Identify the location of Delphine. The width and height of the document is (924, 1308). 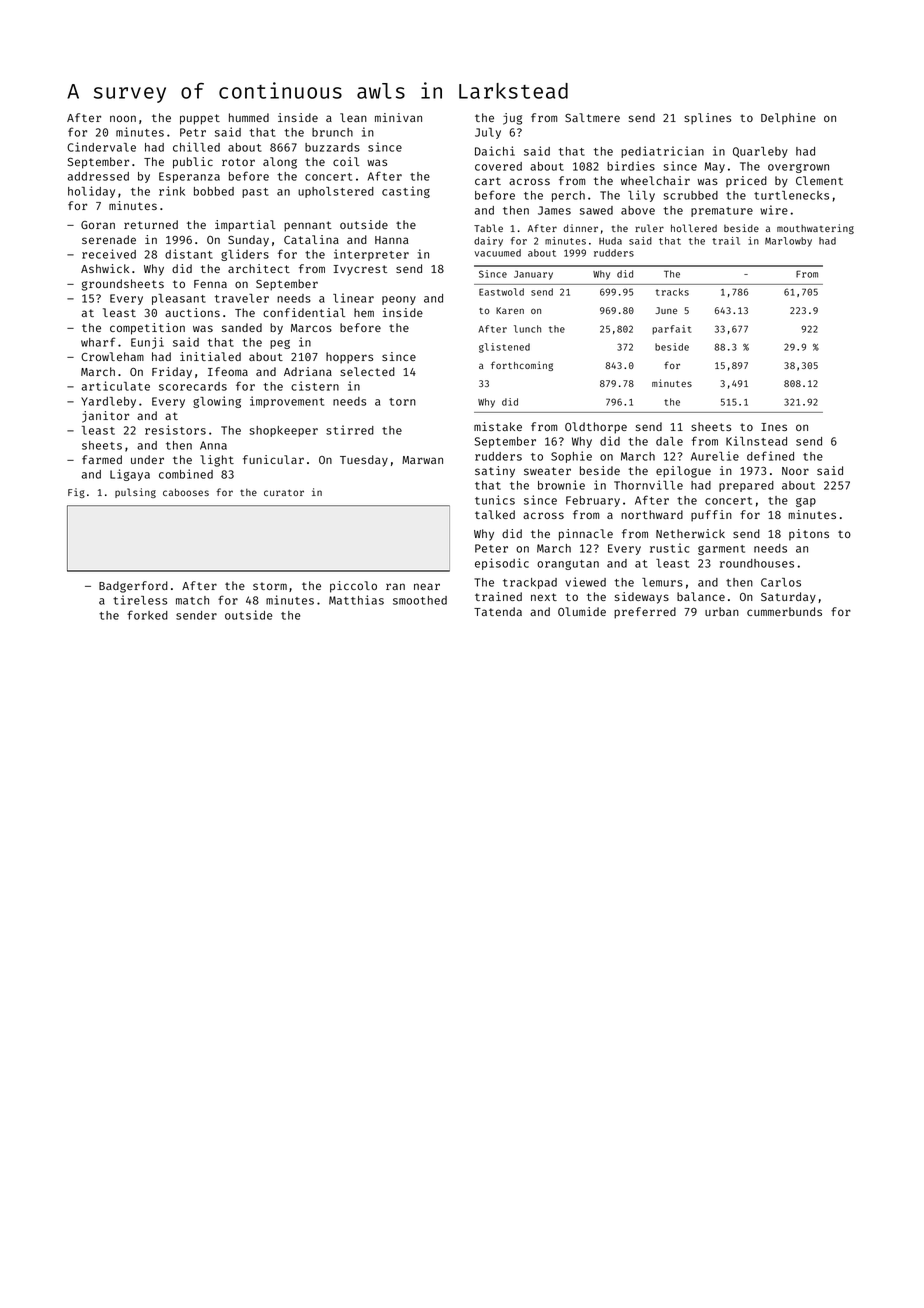
(788, 119).
